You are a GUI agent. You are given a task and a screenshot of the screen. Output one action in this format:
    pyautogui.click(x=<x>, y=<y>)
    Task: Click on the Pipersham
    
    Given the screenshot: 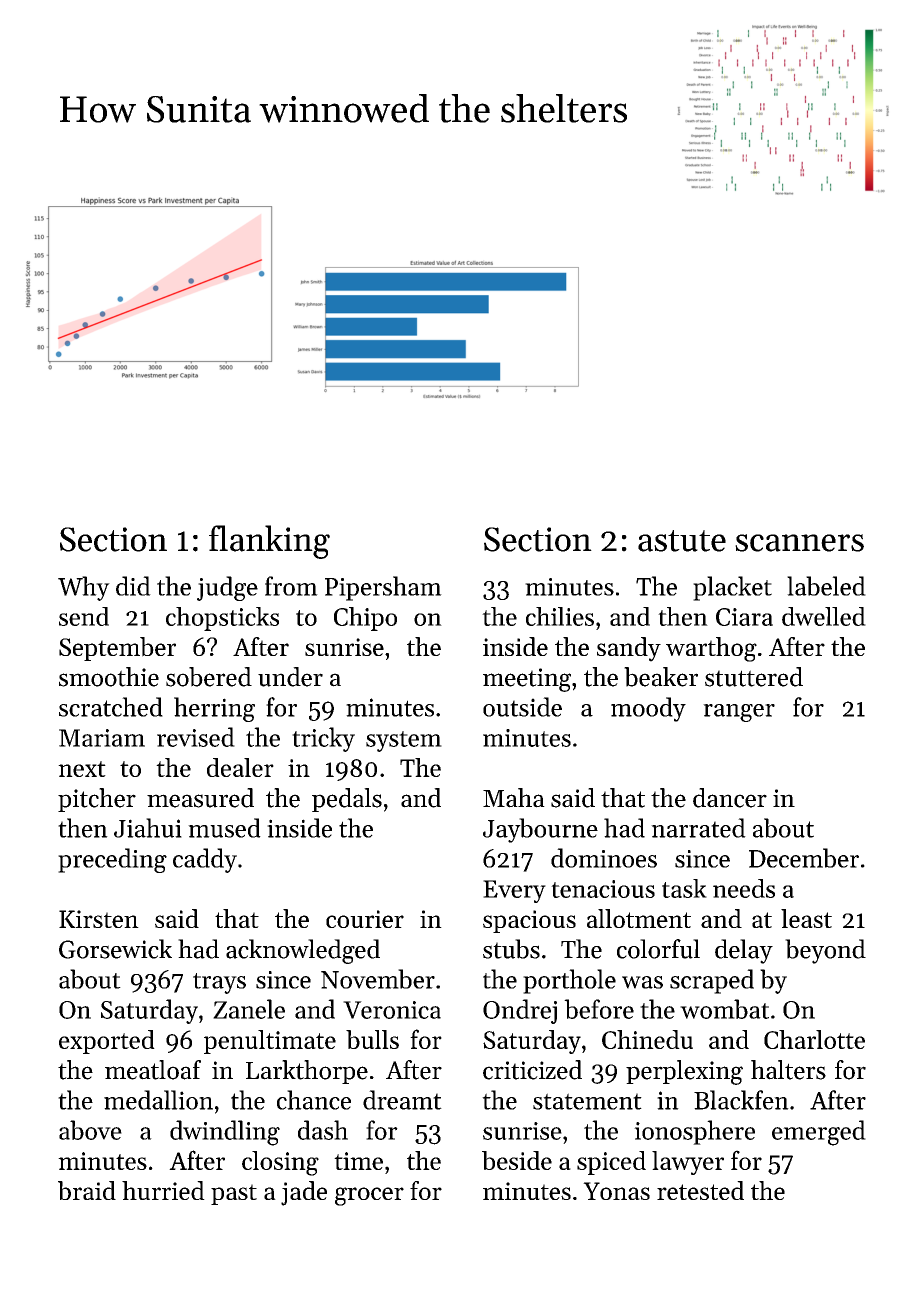 What is the action you would take?
    pyautogui.click(x=383, y=588)
